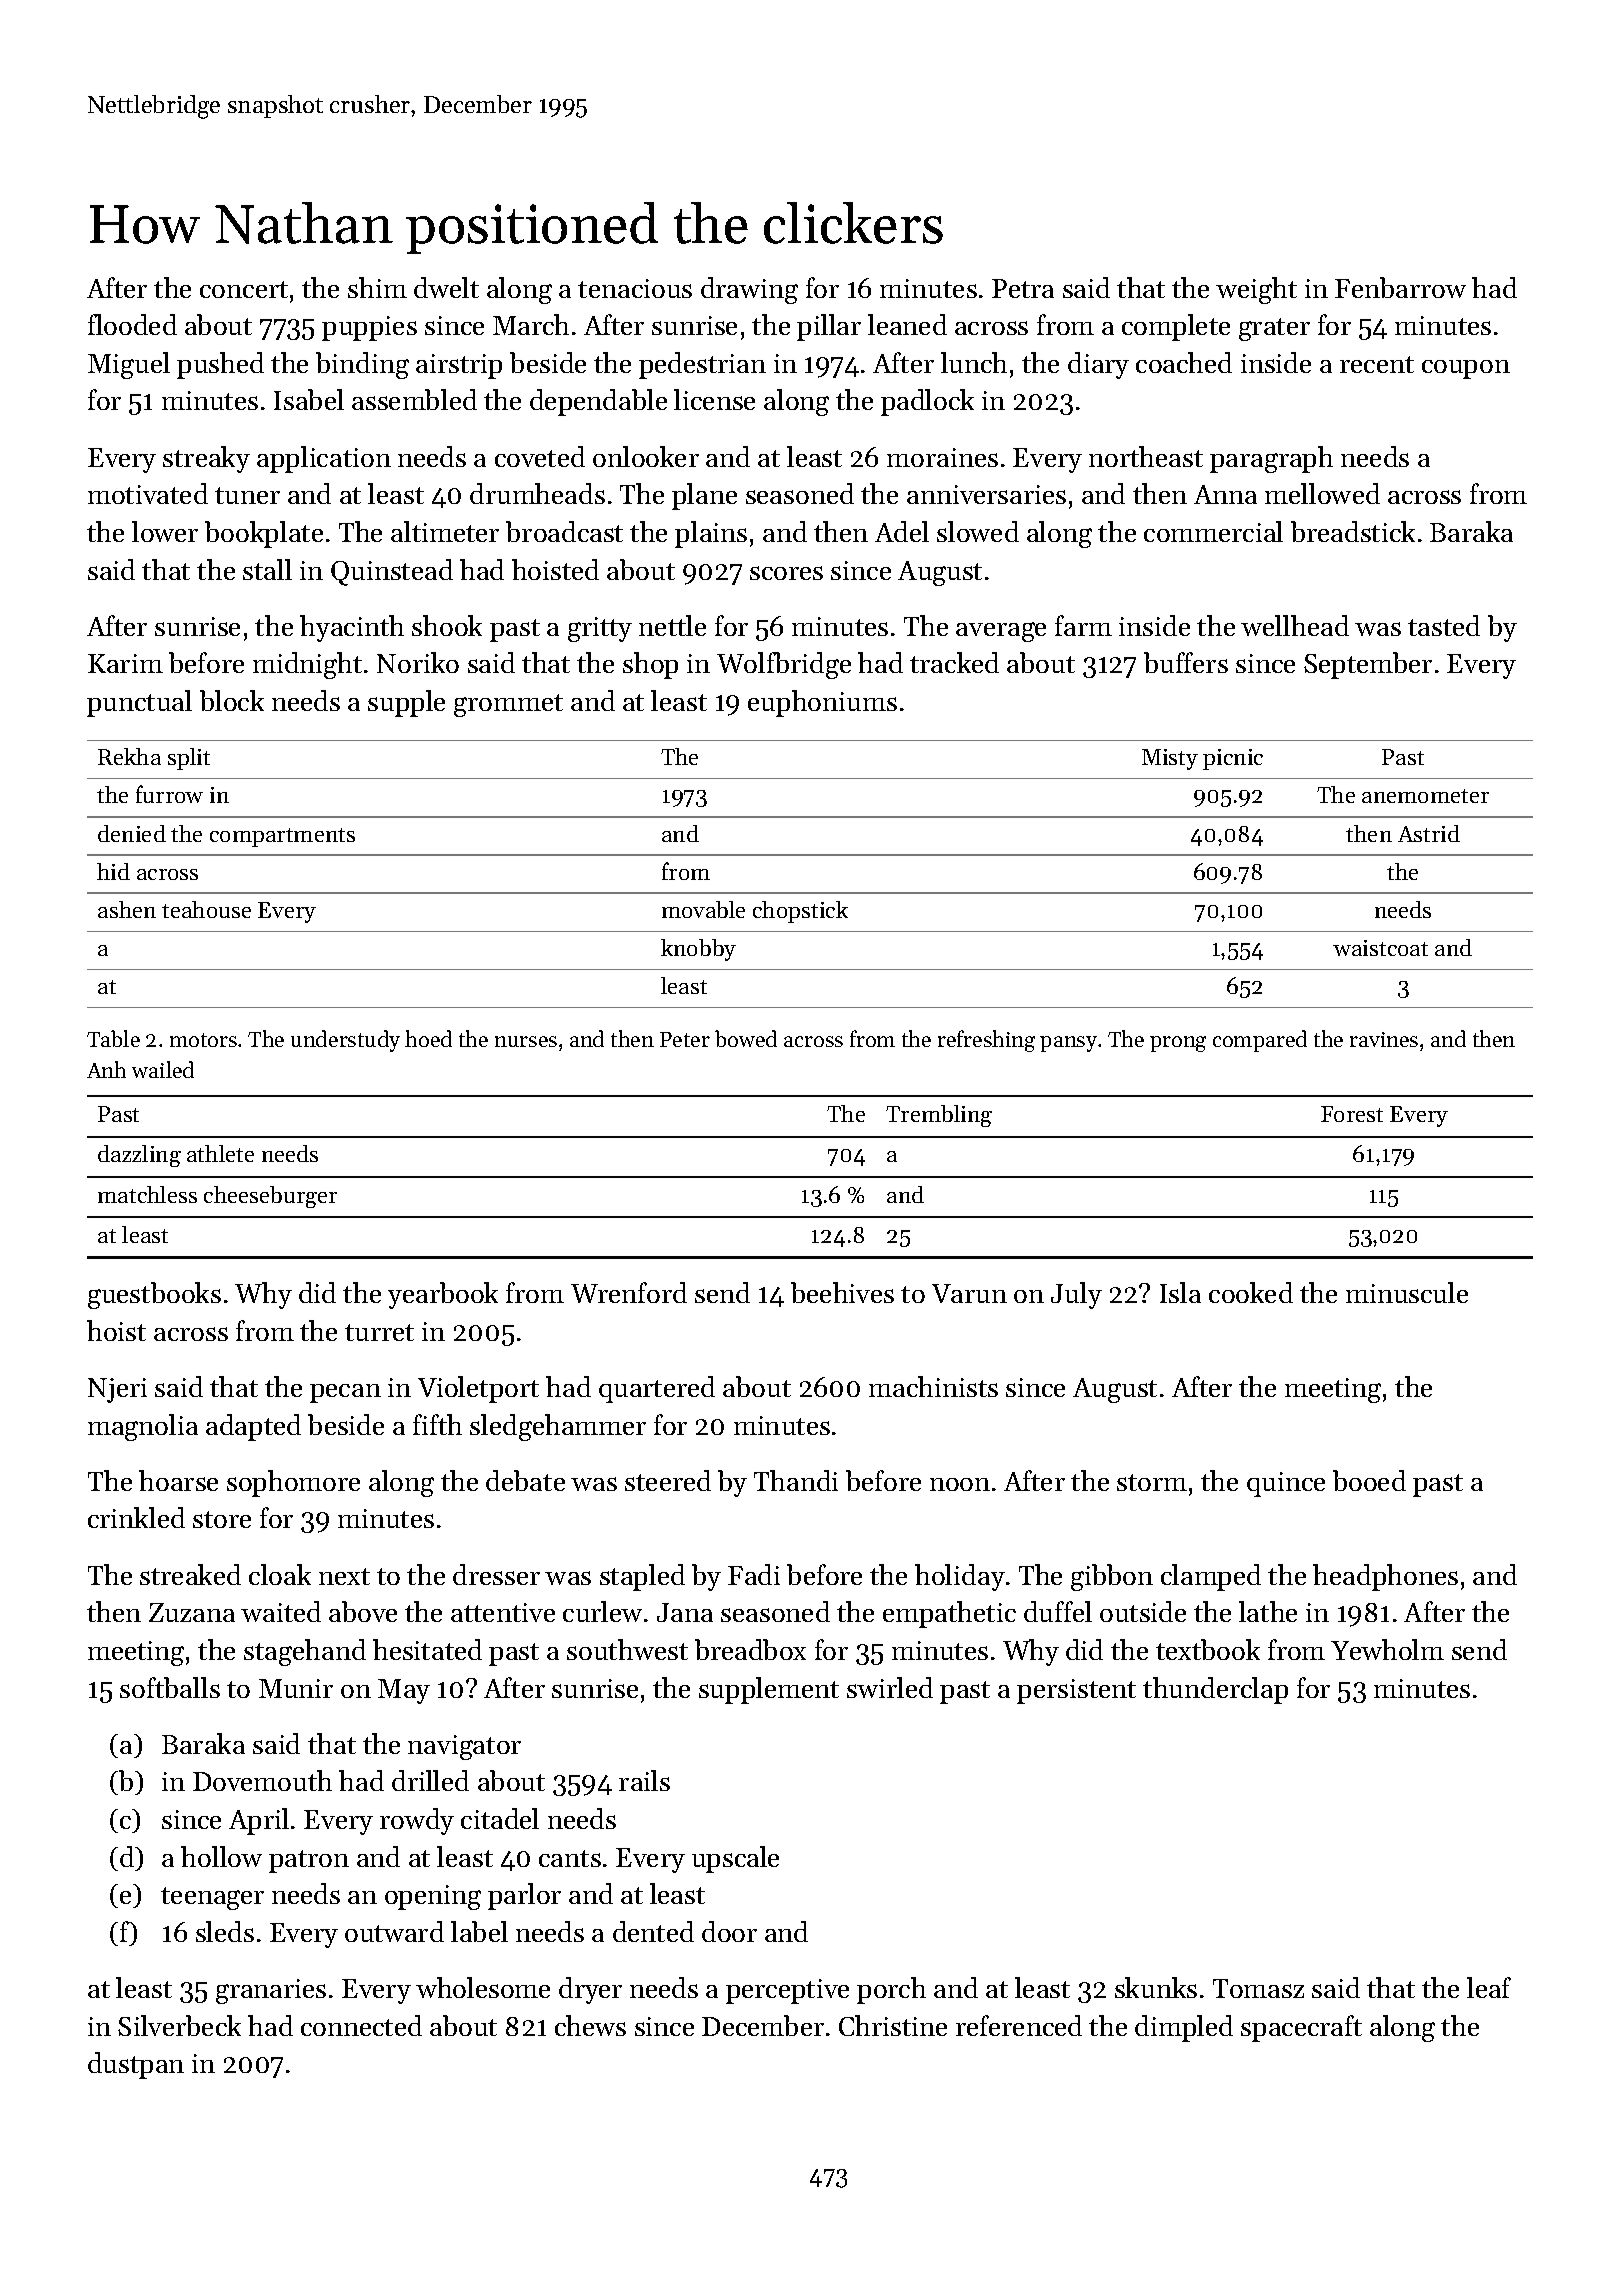 The width and height of the screenshot is (1620, 2292). I want to click on matchless, so click(147, 1194).
